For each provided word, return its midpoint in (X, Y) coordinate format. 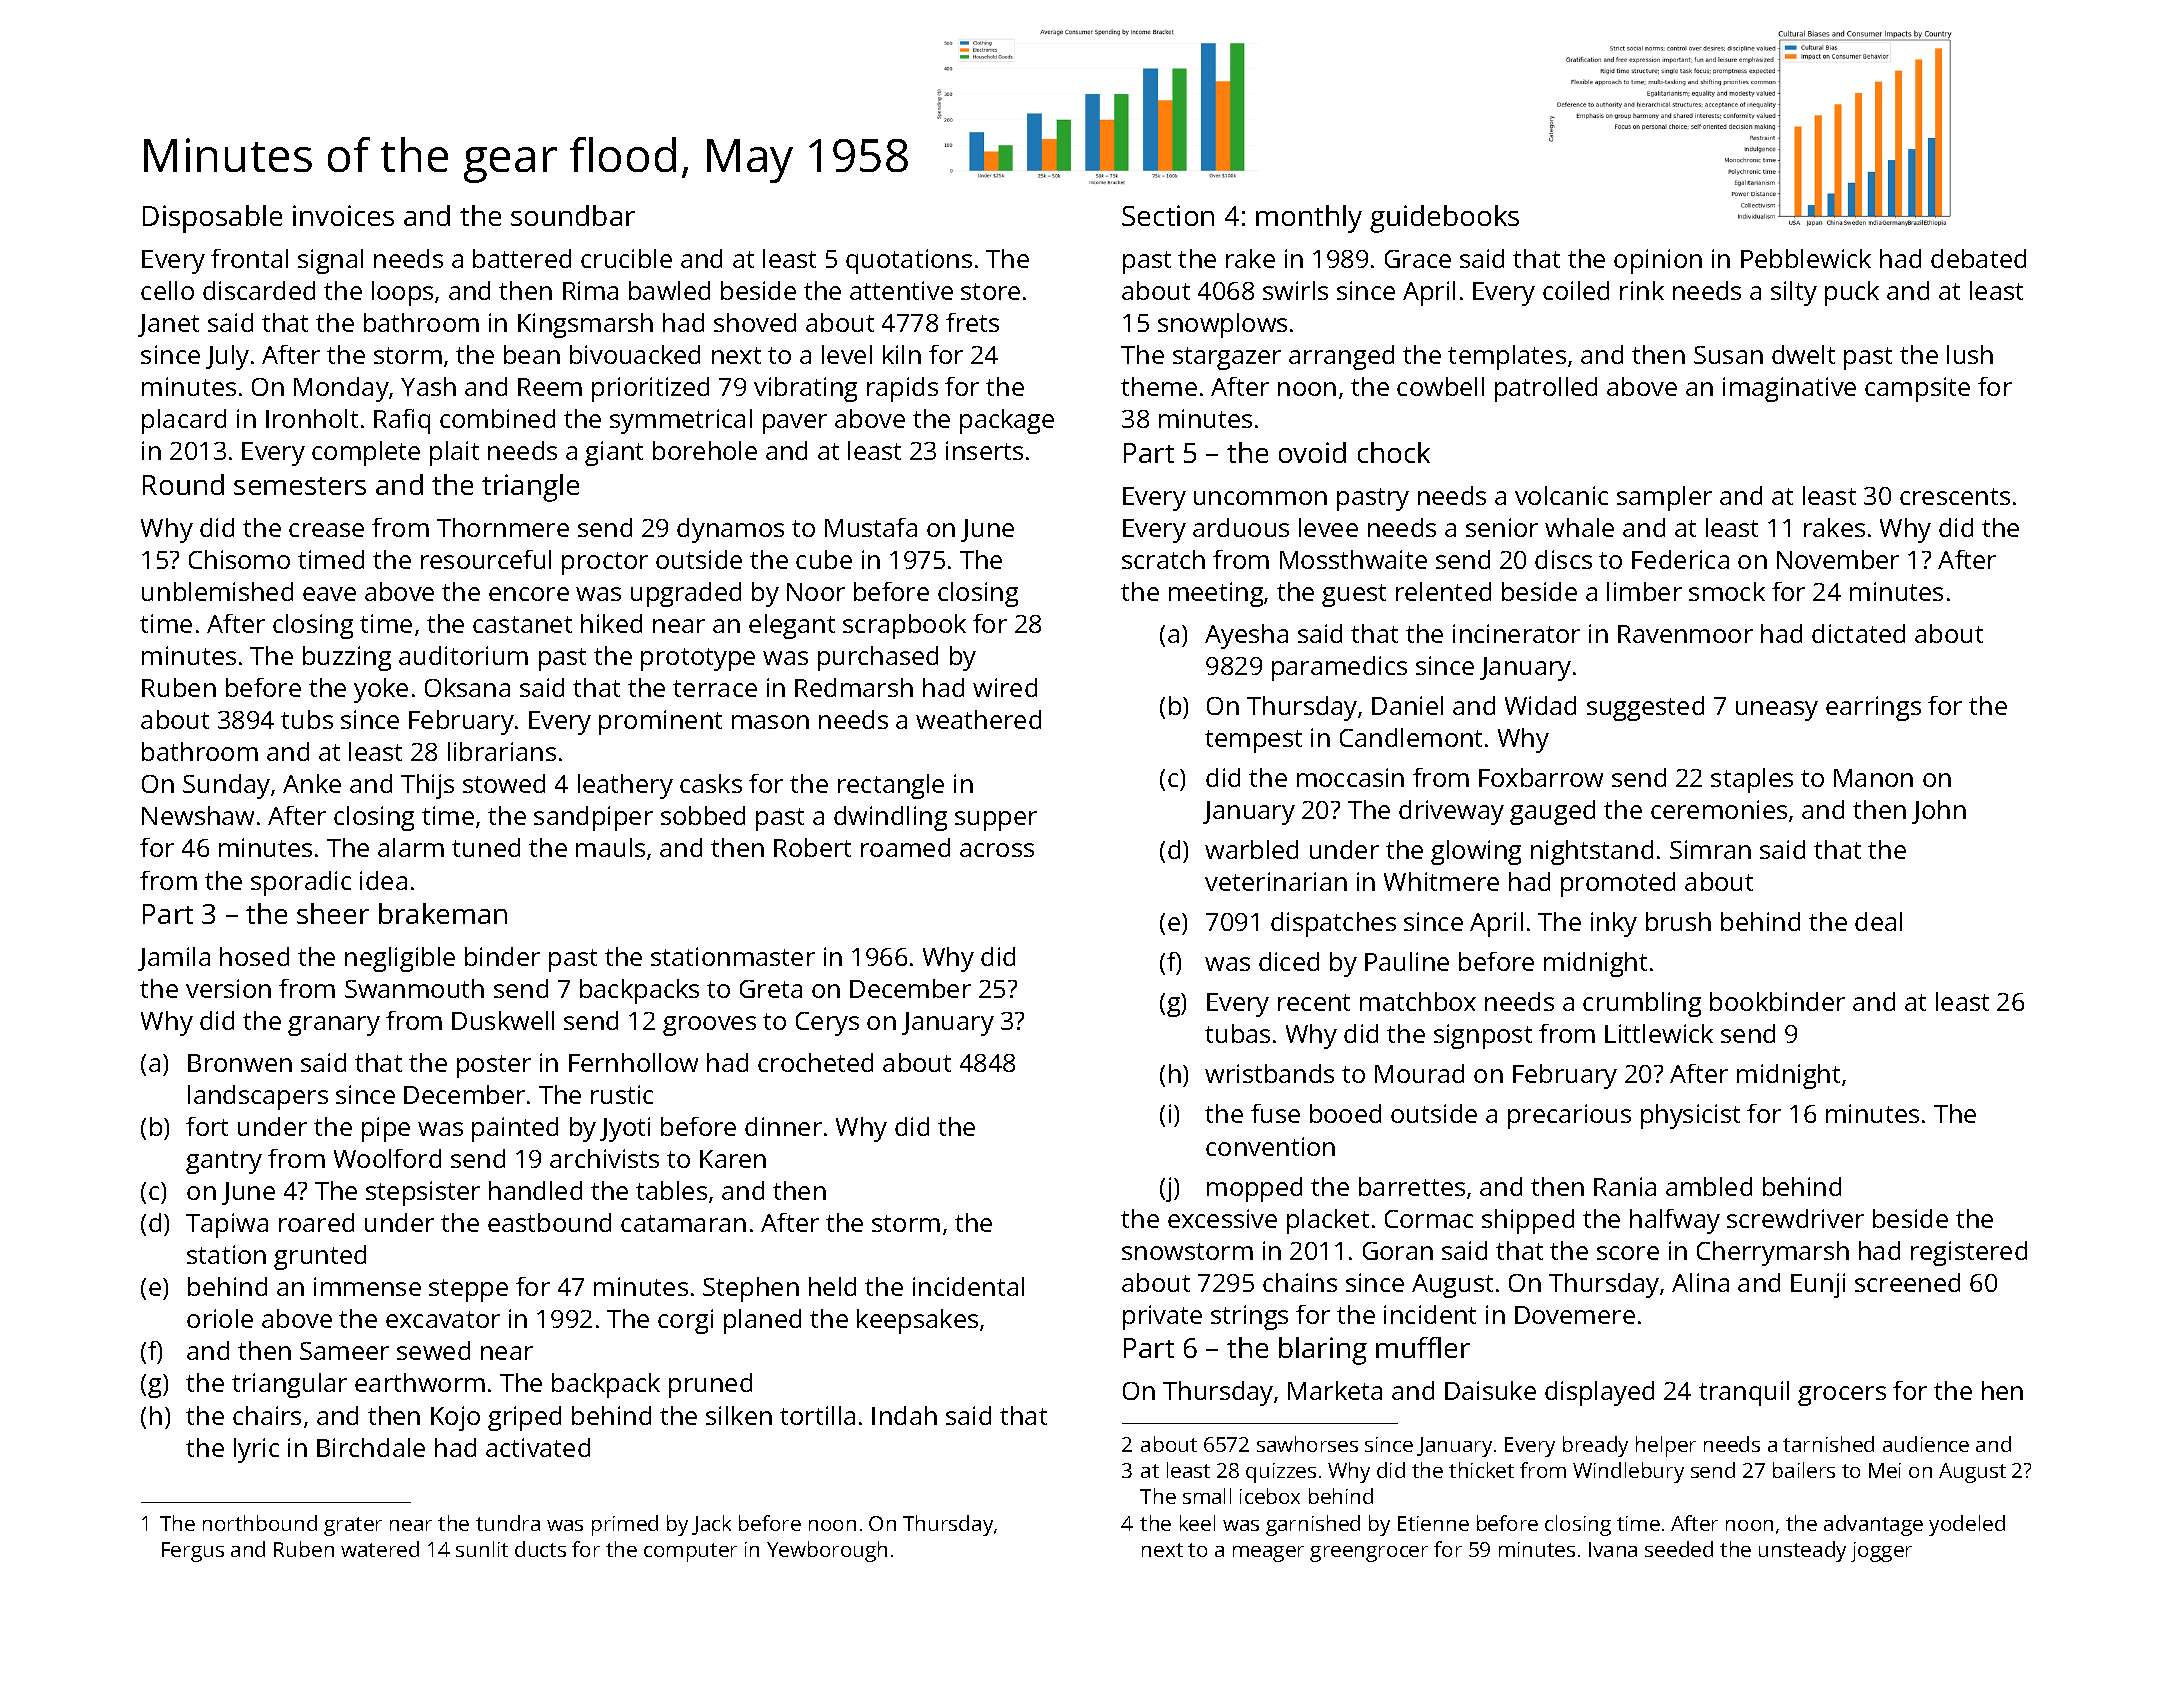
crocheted (815, 1062)
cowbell (1440, 386)
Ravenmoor (1685, 634)
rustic (622, 1094)
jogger (1881, 1552)
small (1207, 1496)
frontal (249, 258)
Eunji (1818, 1285)
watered (380, 1549)
